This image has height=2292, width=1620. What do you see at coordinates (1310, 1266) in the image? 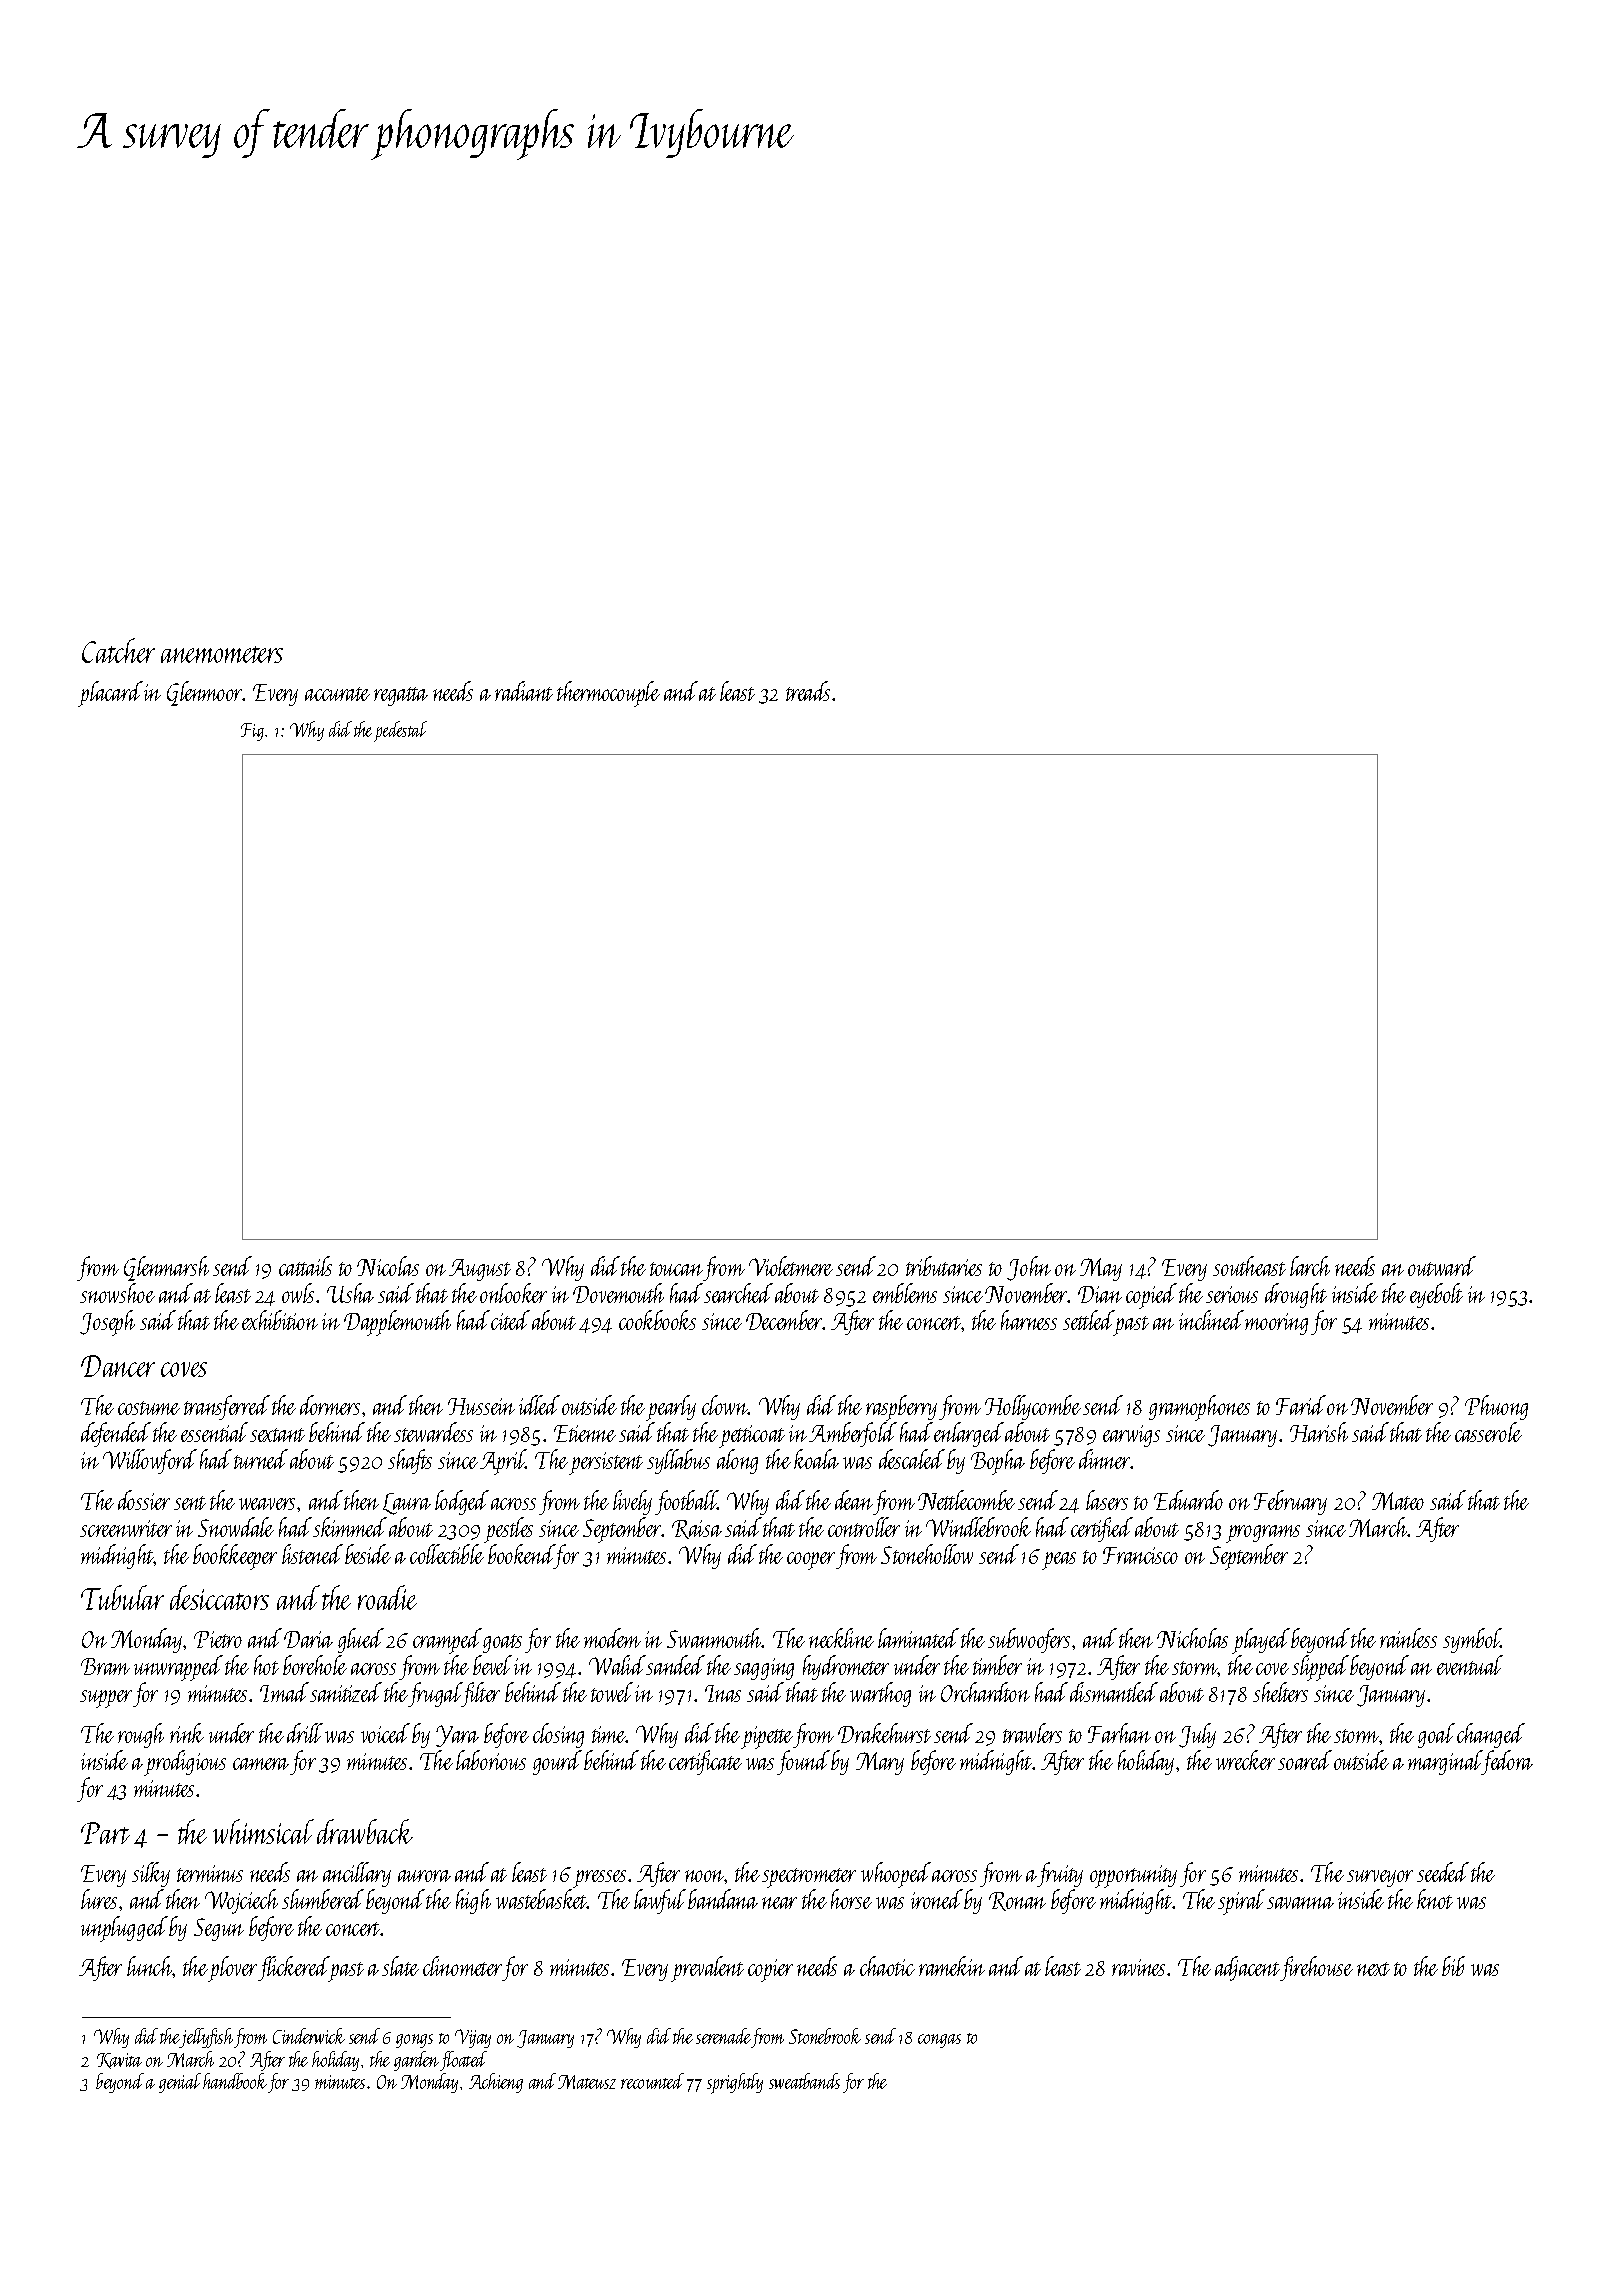
I see `larch` at bounding box center [1310, 1266].
